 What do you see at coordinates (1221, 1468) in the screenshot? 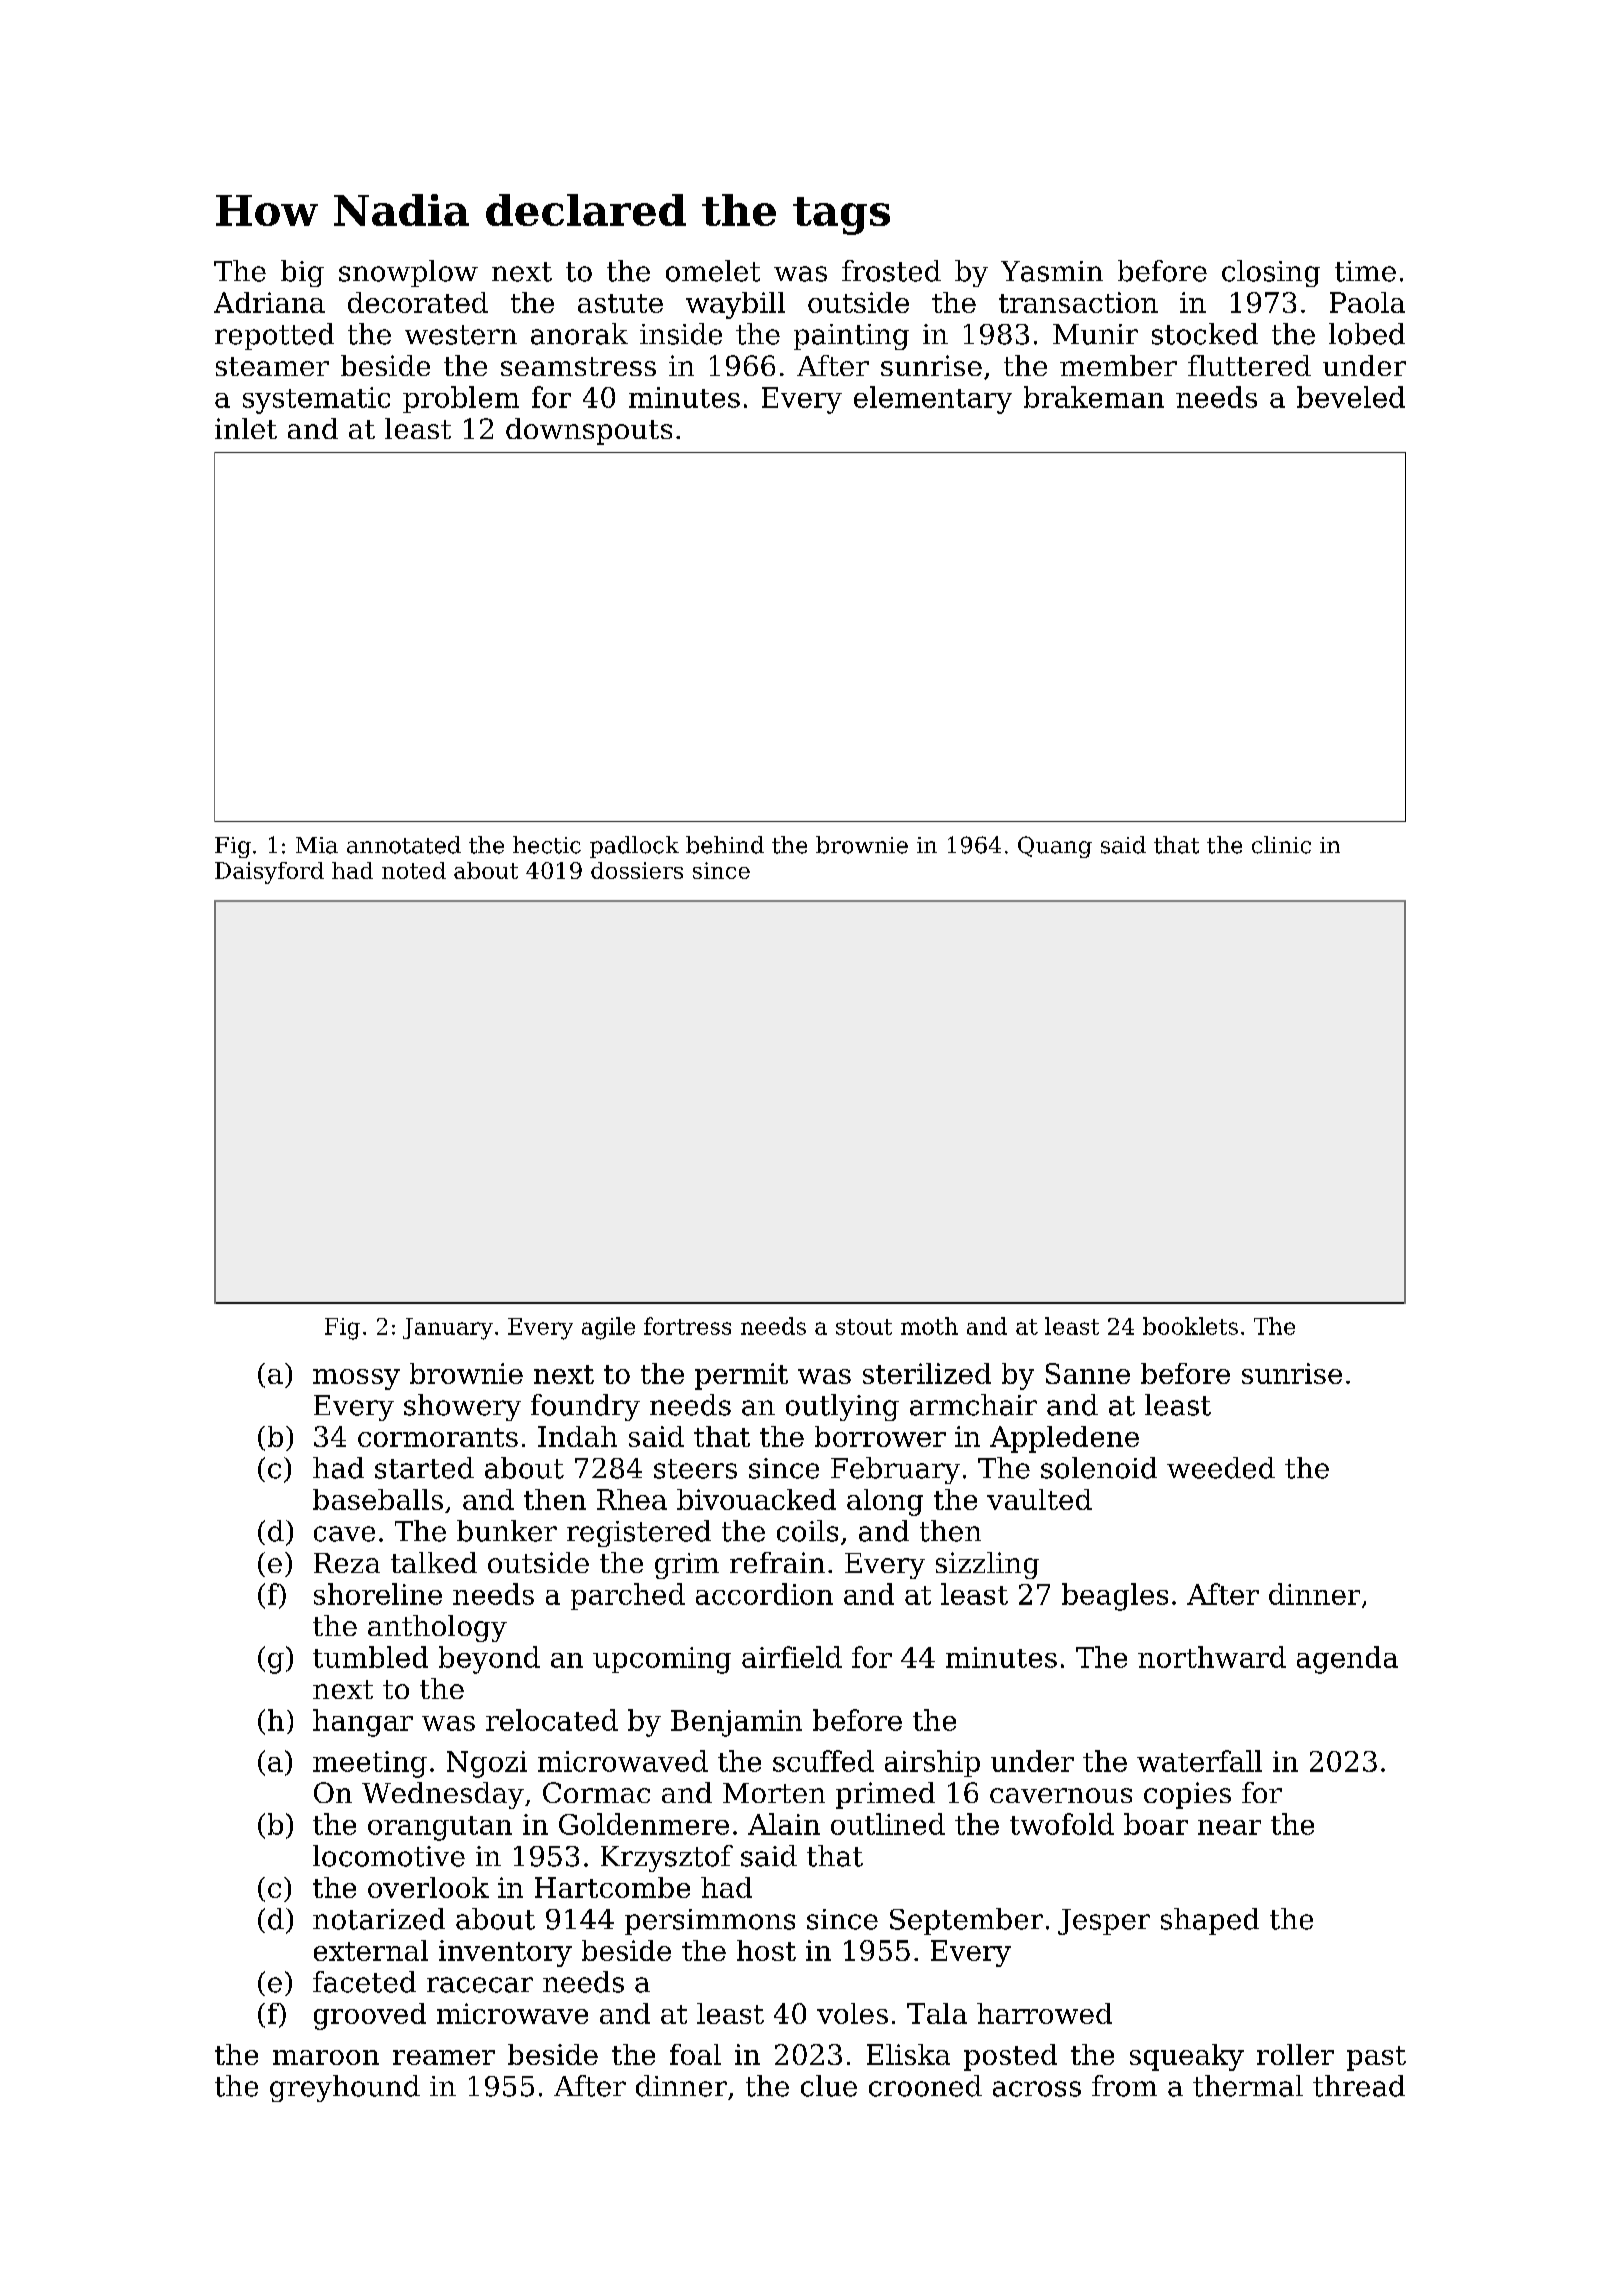
I see `weeded` at bounding box center [1221, 1468].
